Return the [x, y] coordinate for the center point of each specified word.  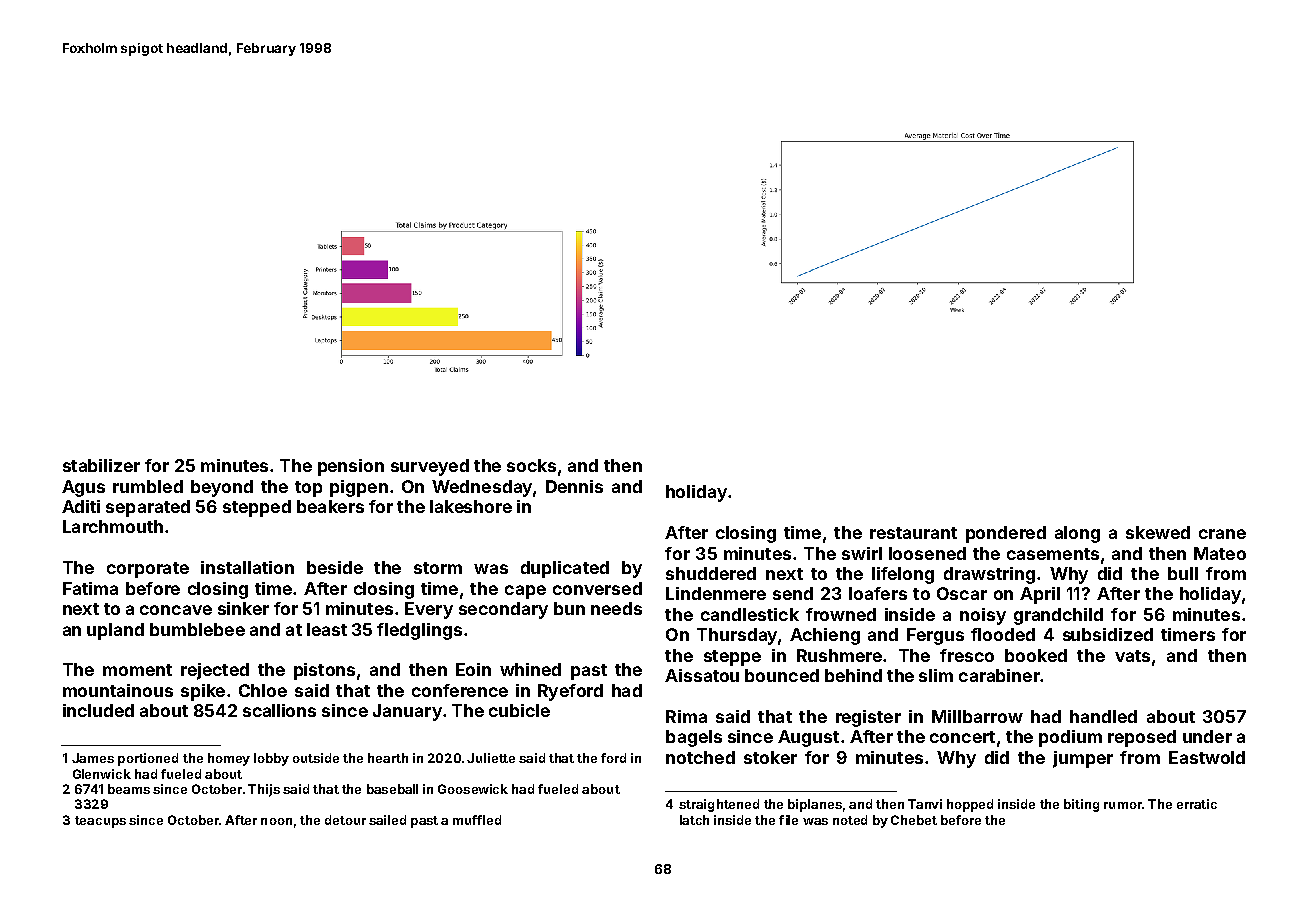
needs [616, 608]
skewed [1158, 532]
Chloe [263, 690]
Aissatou [702, 675]
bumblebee [197, 629]
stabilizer [101, 465]
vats [1132, 656]
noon [276, 821]
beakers [330, 506]
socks [531, 465]
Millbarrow [977, 716]
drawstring [989, 575]
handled [1103, 716]
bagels [694, 738]
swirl [862, 553]
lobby [271, 759]
